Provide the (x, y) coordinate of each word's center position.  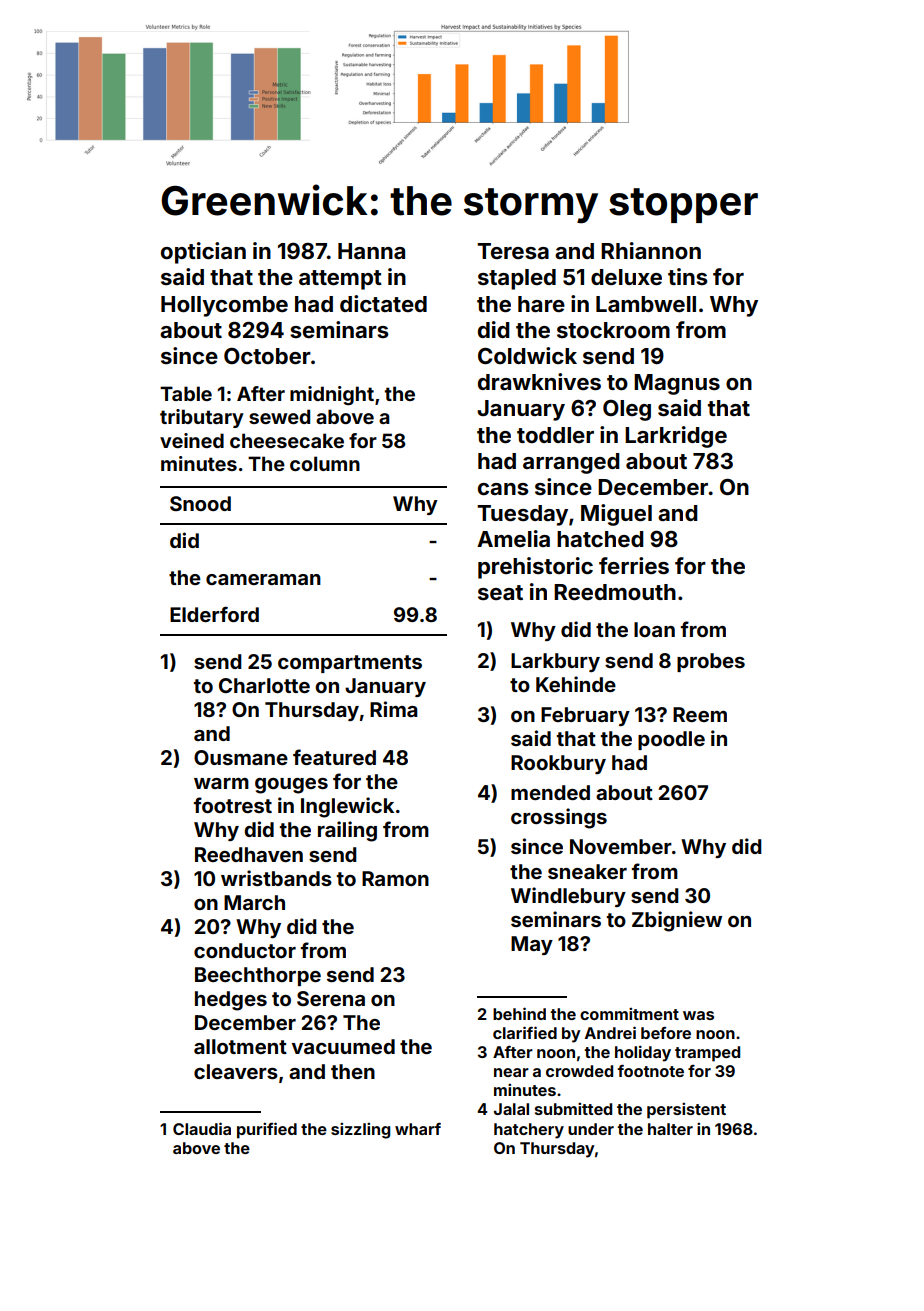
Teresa (513, 251)
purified (267, 1130)
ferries (634, 565)
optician (203, 253)
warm (221, 783)
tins (688, 276)
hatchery (529, 1131)
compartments (350, 664)
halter (670, 1129)
